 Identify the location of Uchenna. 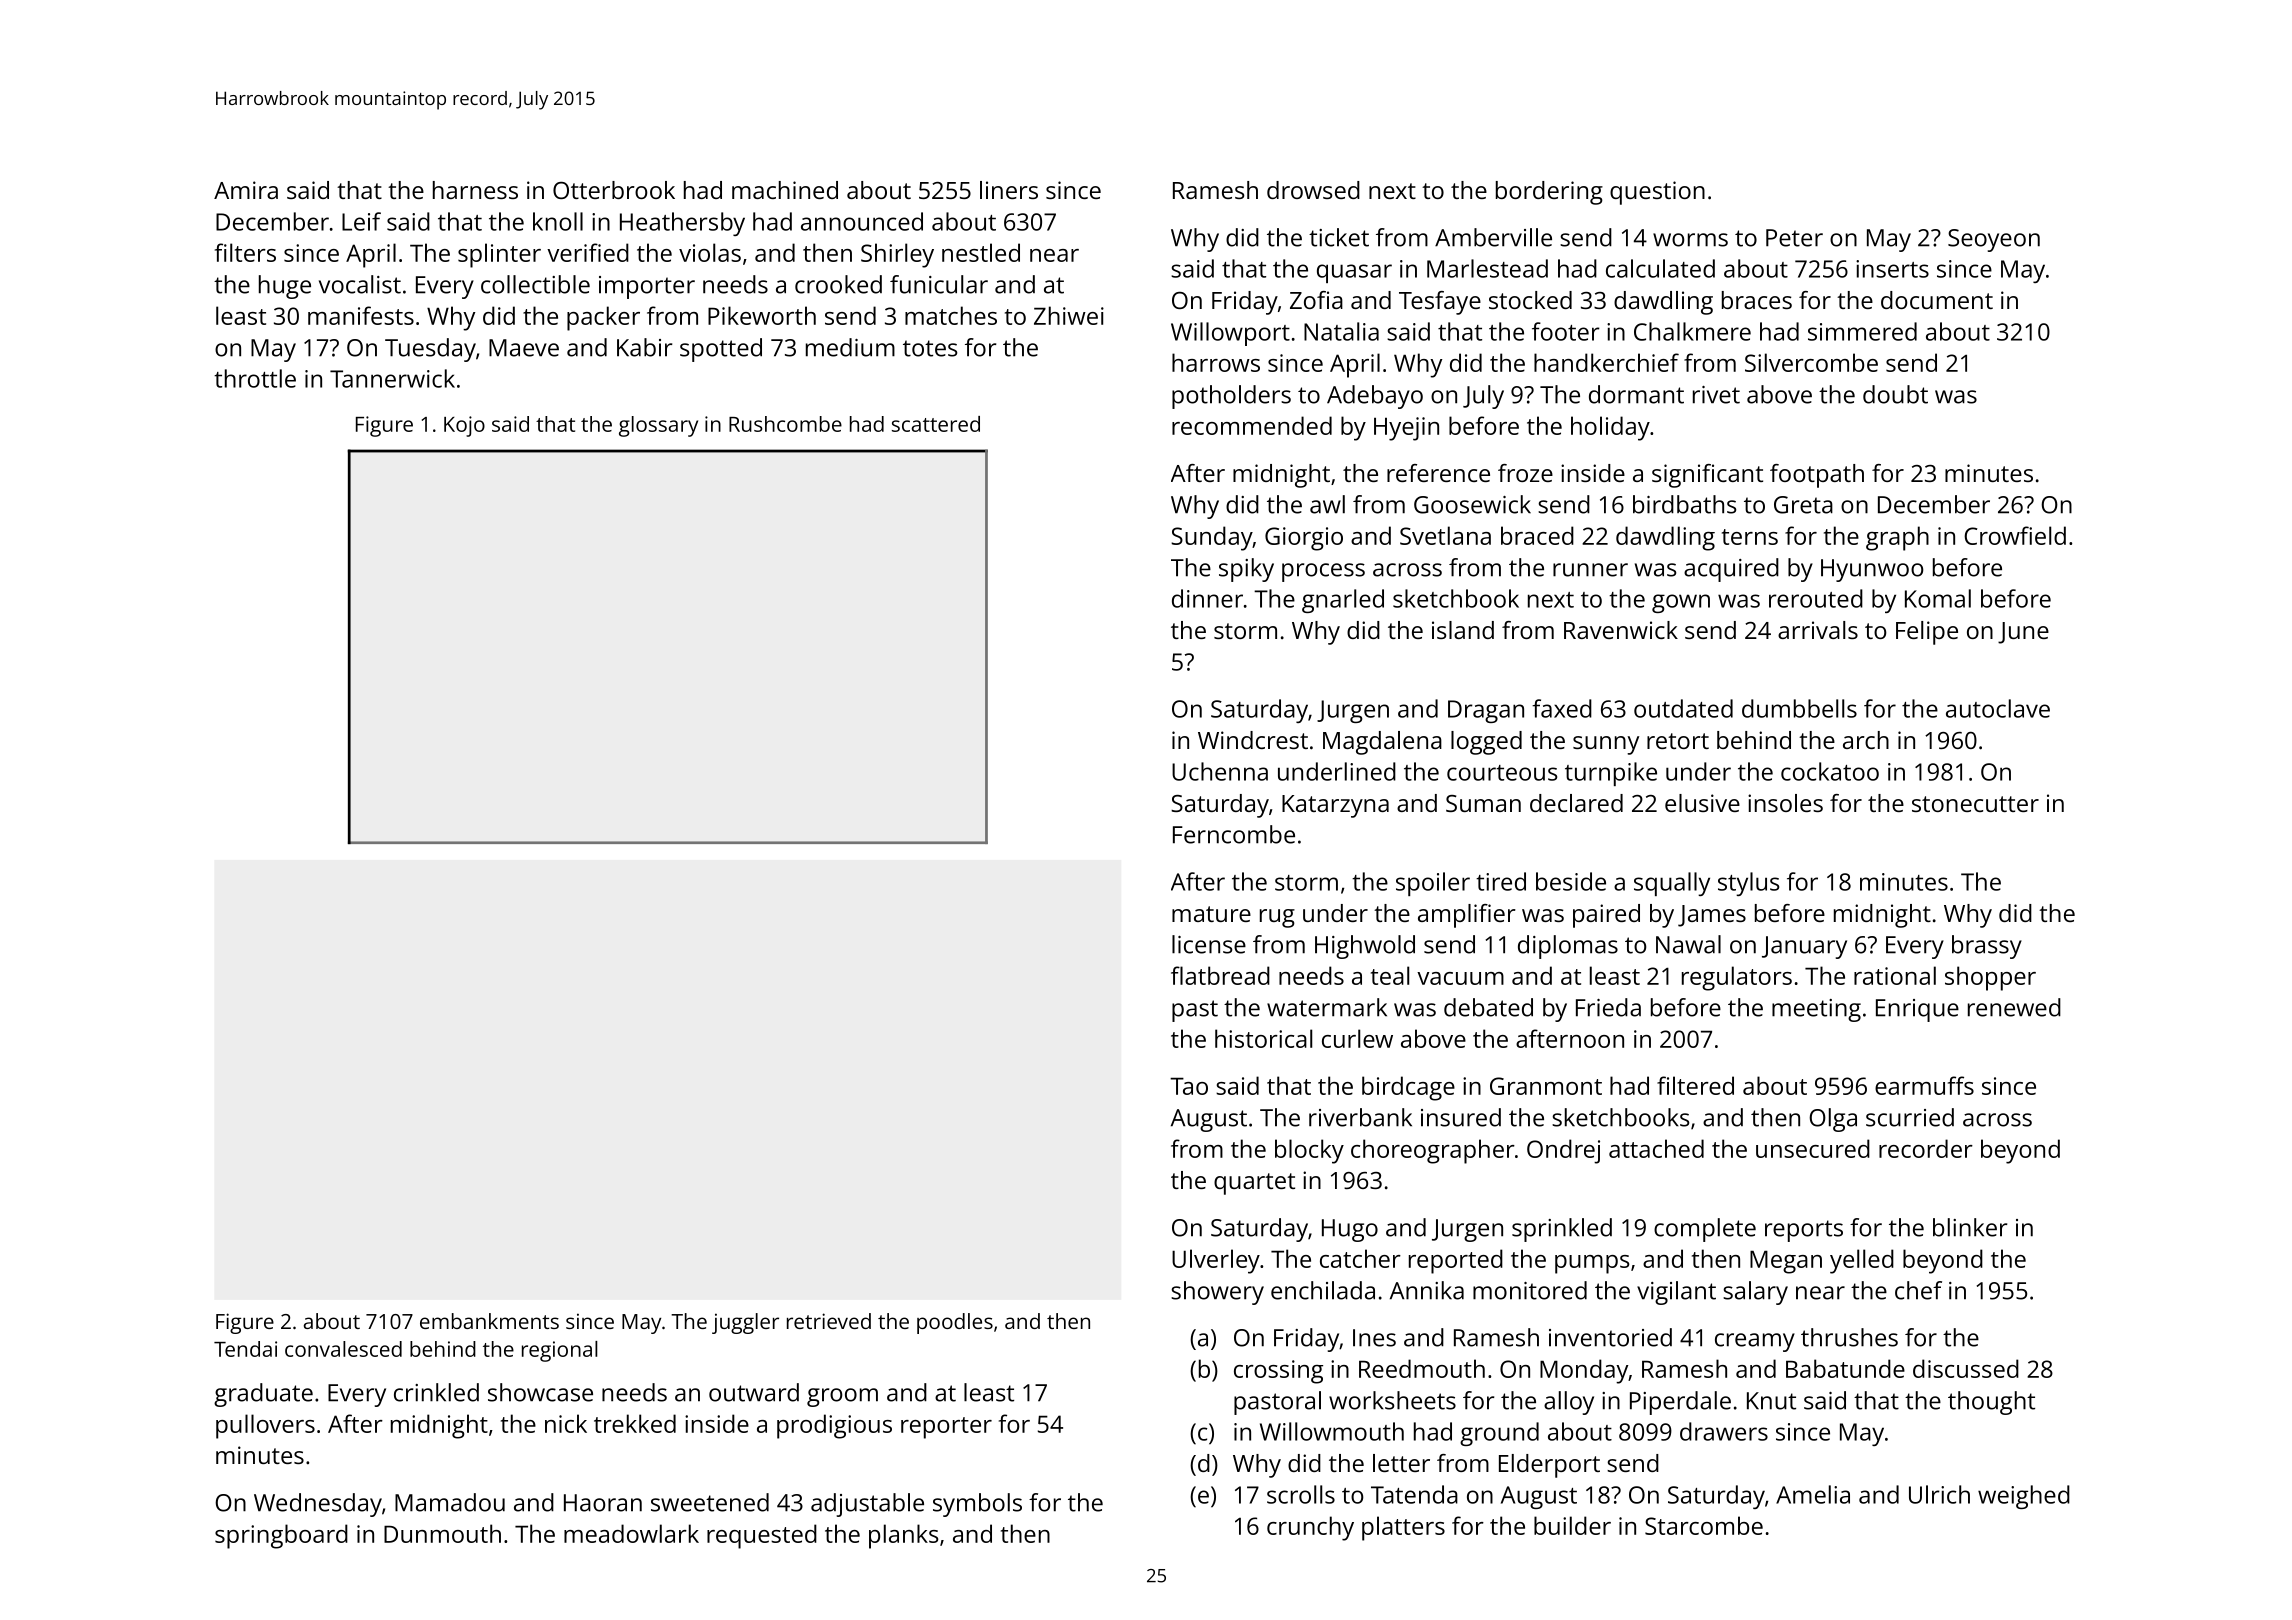
(1220, 771).
